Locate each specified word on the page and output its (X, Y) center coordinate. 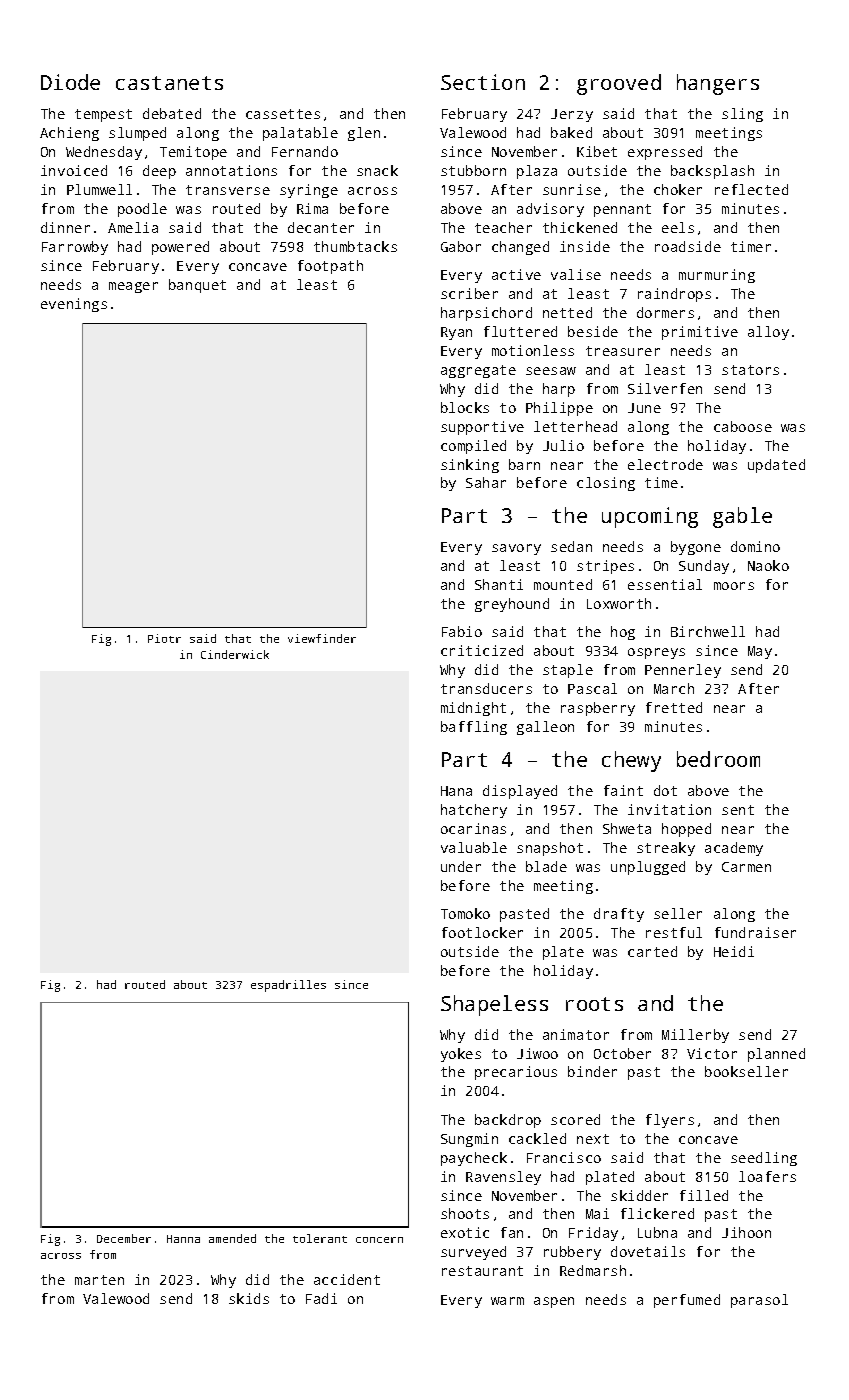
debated (172, 113)
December (124, 1238)
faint (623, 790)
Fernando (305, 151)
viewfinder (322, 638)
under (461, 866)
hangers (718, 84)
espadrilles (288, 986)
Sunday (704, 567)
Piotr (164, 638)
